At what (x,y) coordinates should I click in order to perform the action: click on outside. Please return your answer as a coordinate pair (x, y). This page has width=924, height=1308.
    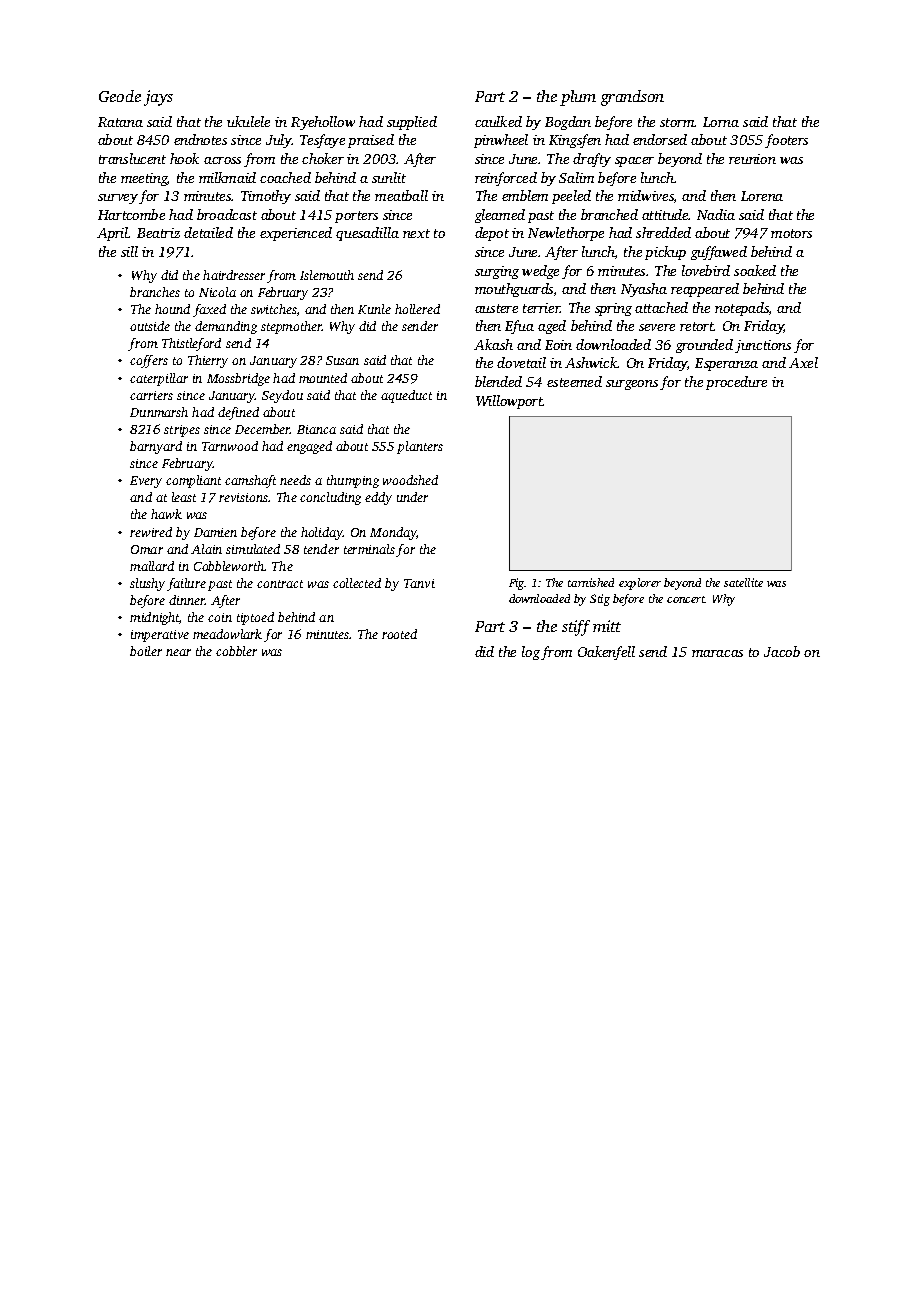
    Looking at the image, I should click on (150, 326).
